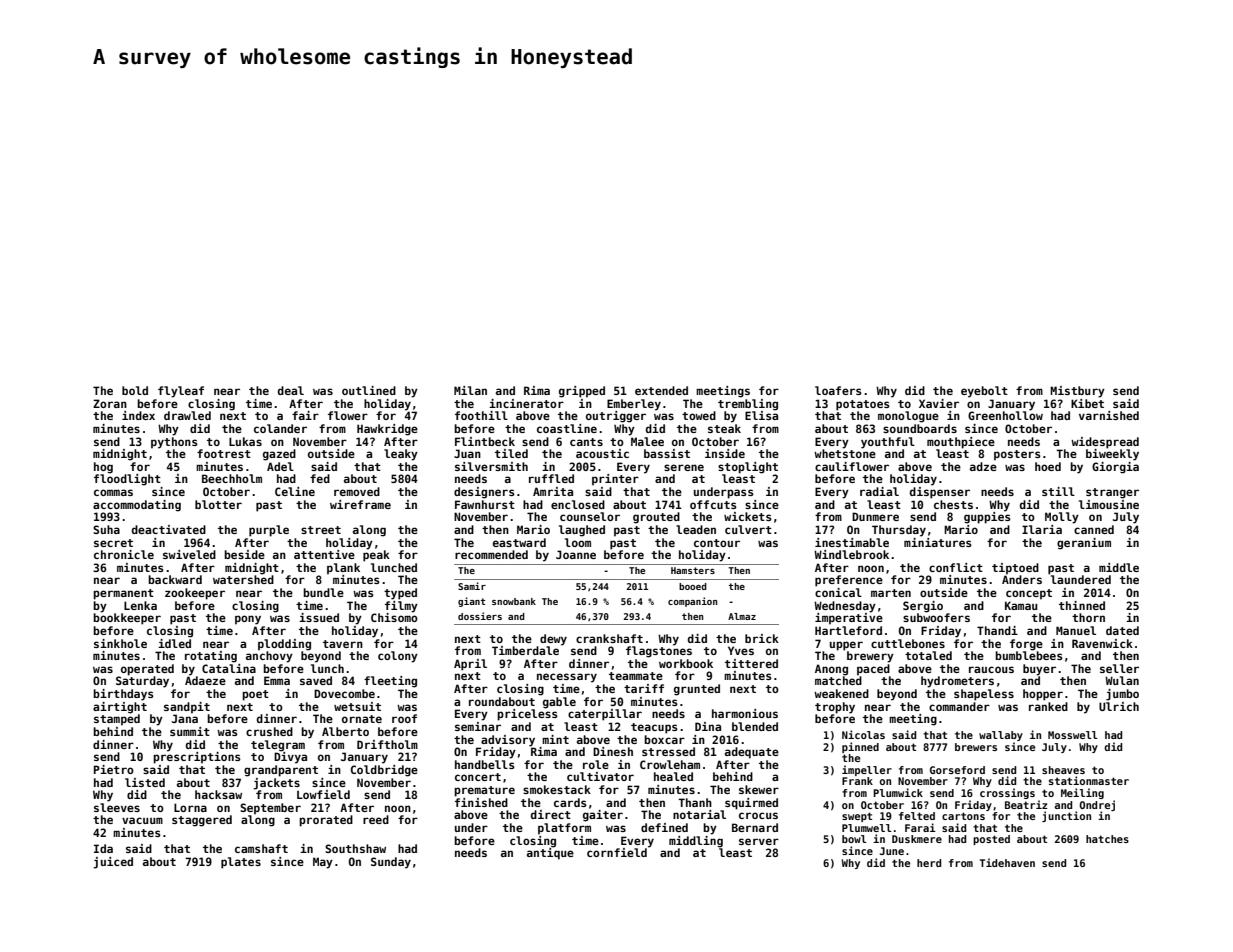 The height and width of the screenshot is (952, 1233). I want to click on chronicle, so click(124, 554).
